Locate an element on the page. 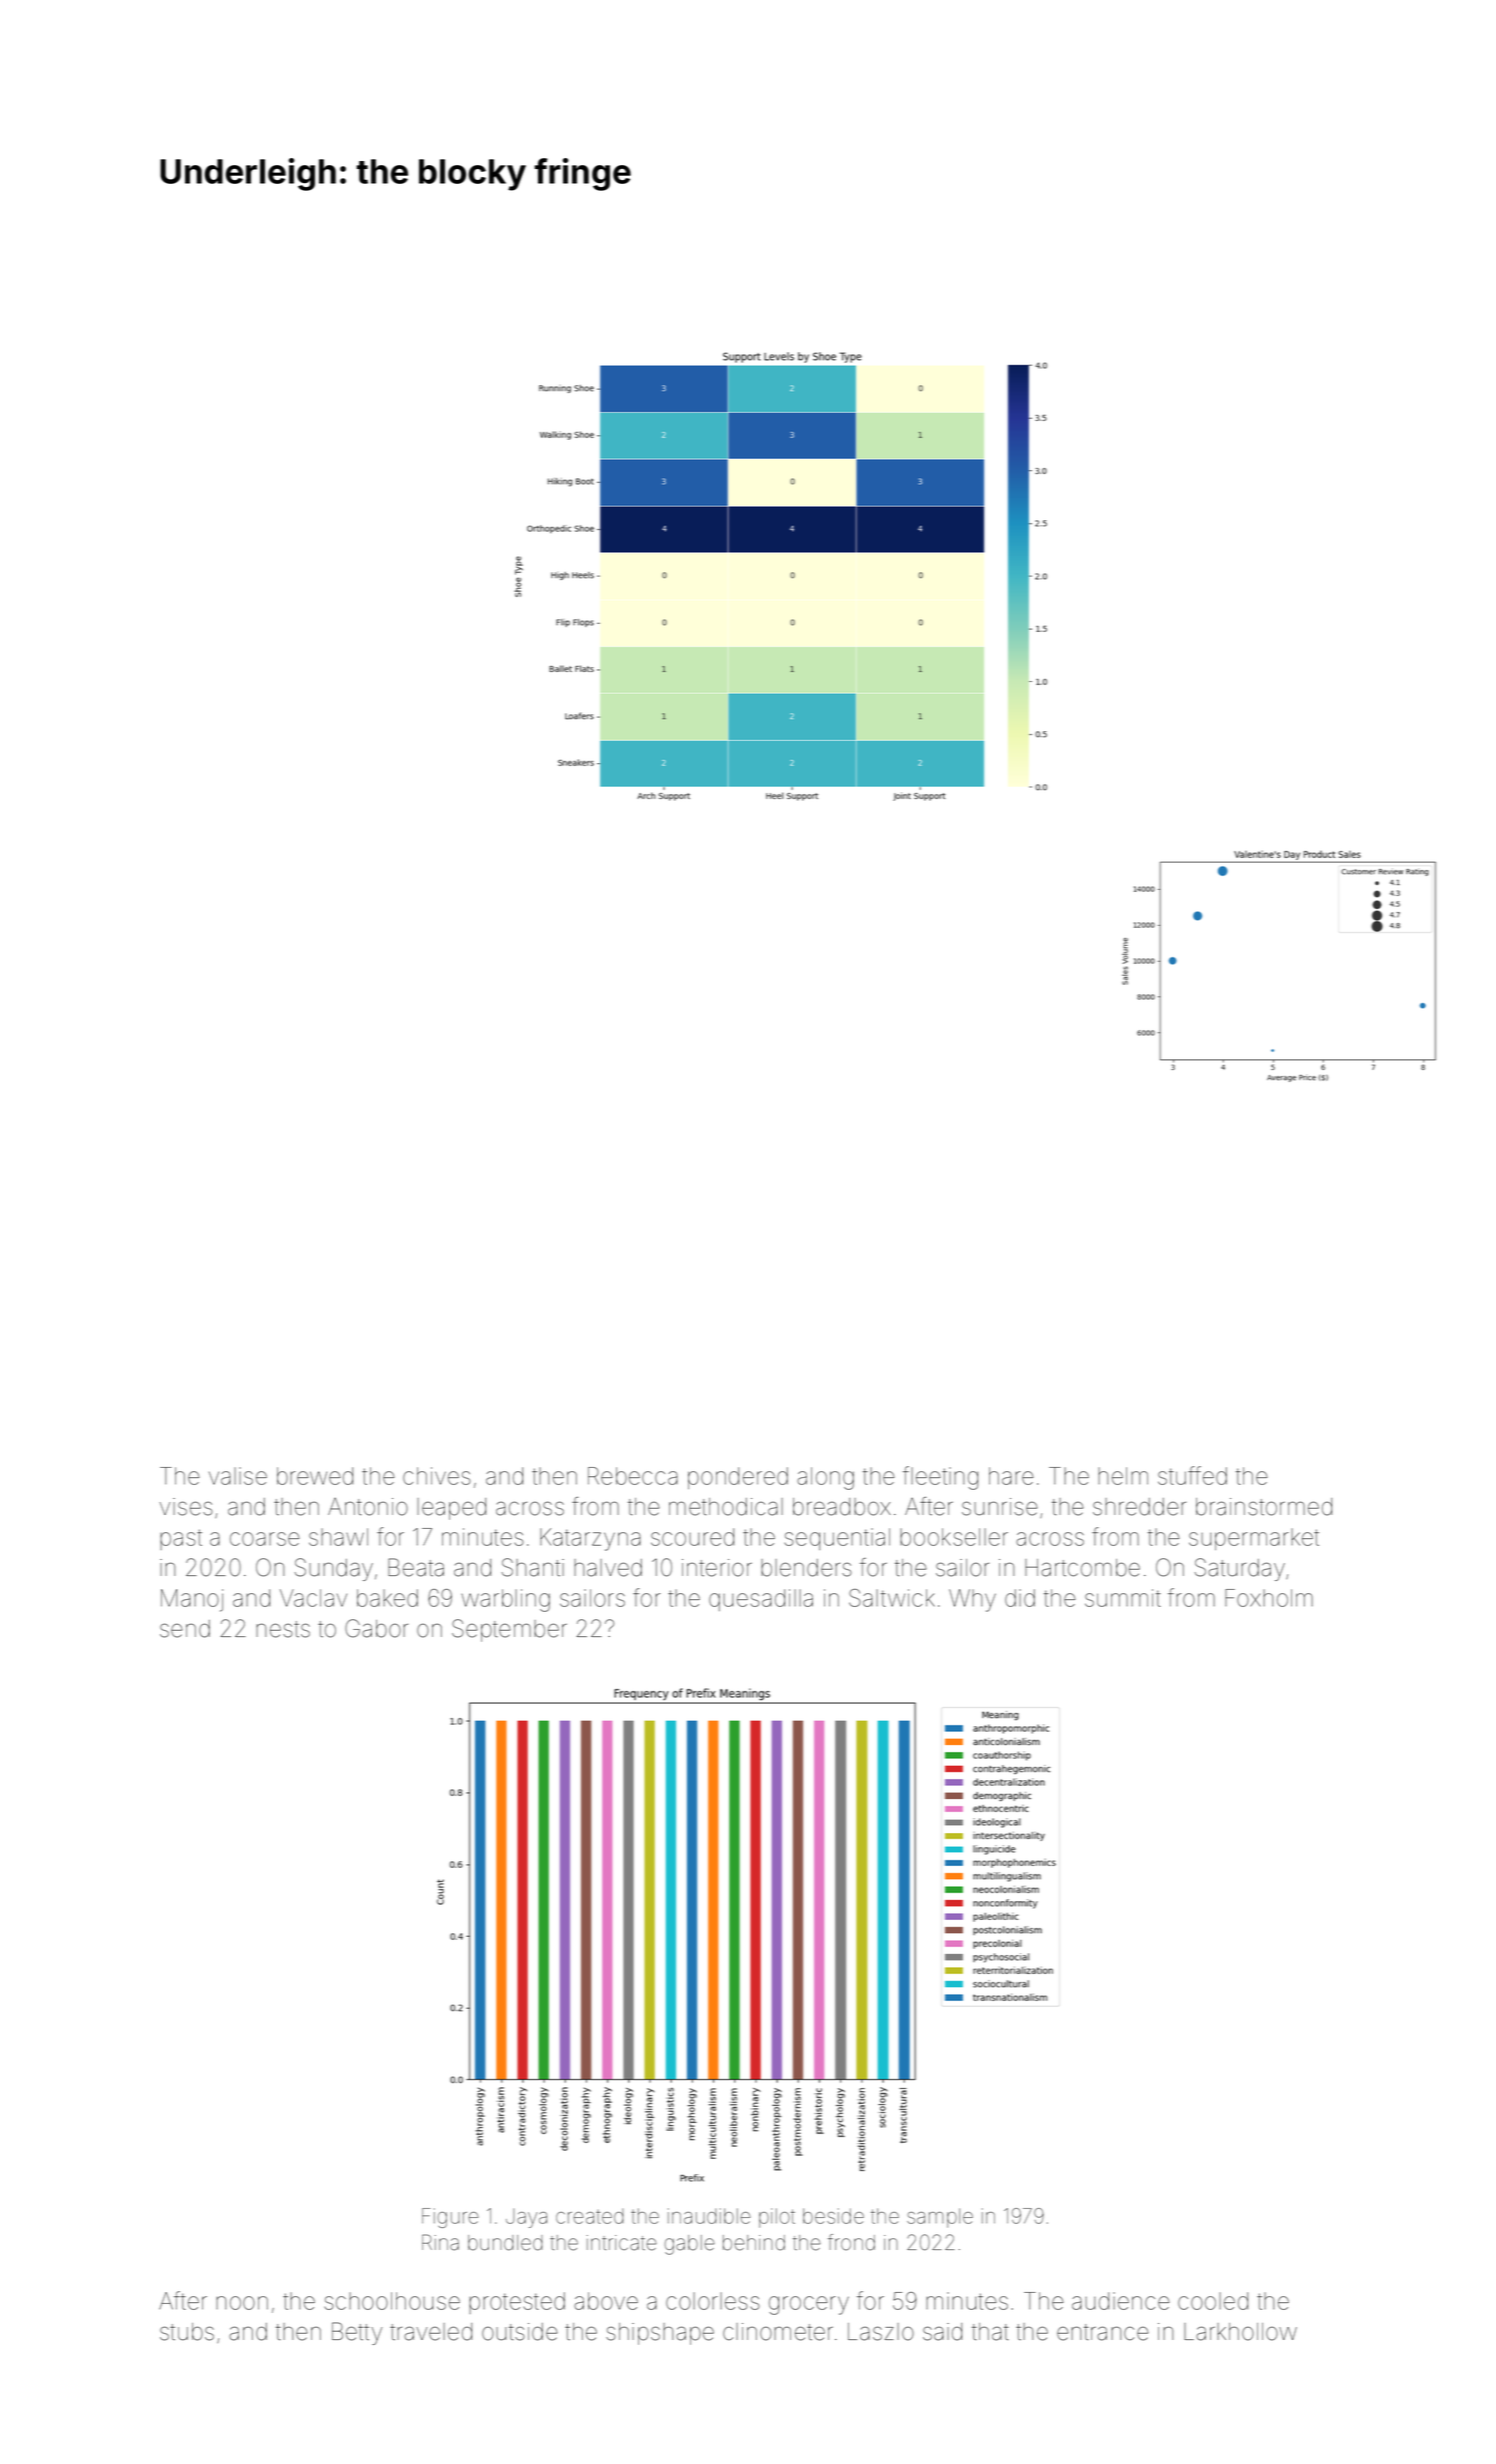  Saltwick is located at coordinates (892, 1598).
